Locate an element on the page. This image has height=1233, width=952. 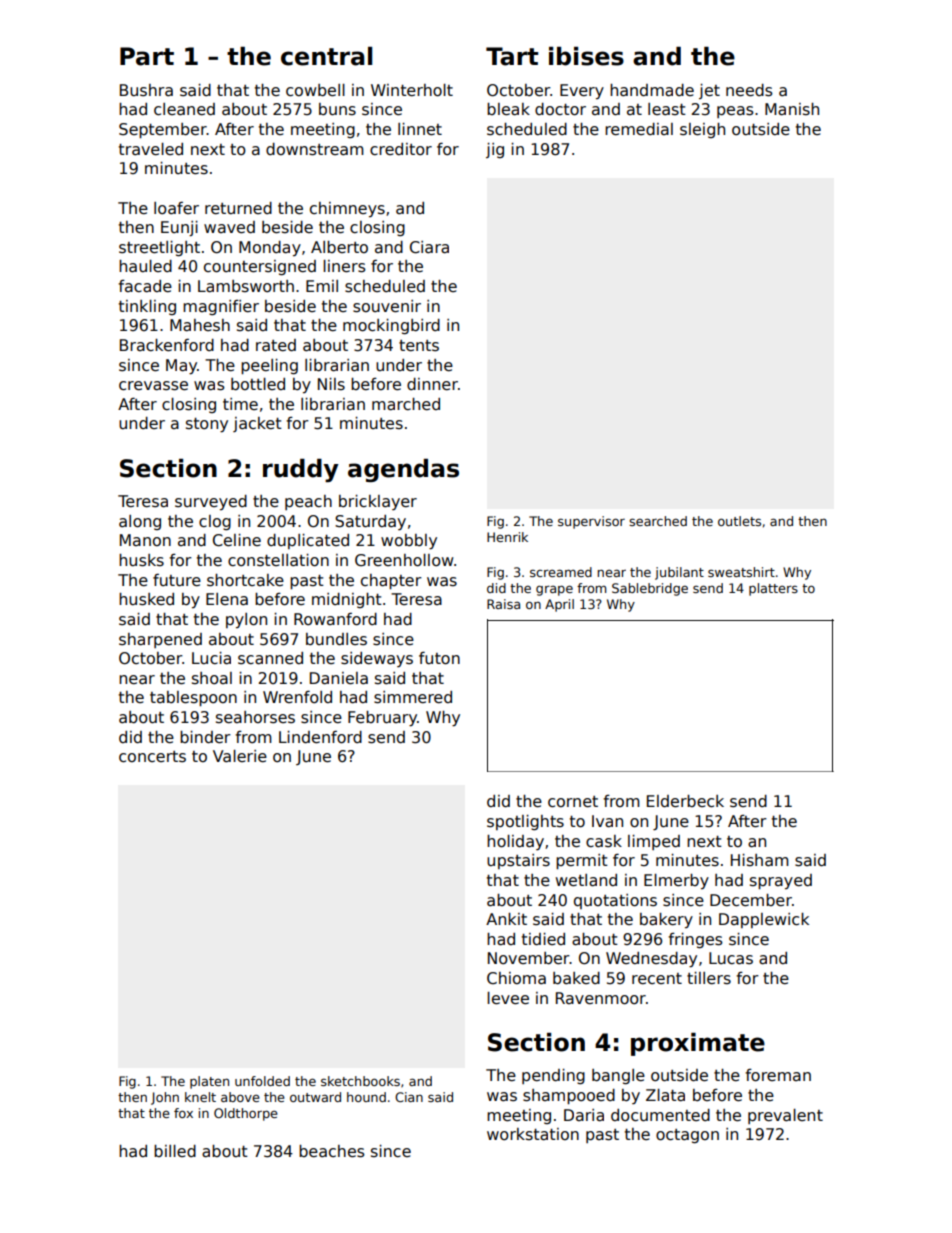
spotlights is located at coordinates (525, 822).
